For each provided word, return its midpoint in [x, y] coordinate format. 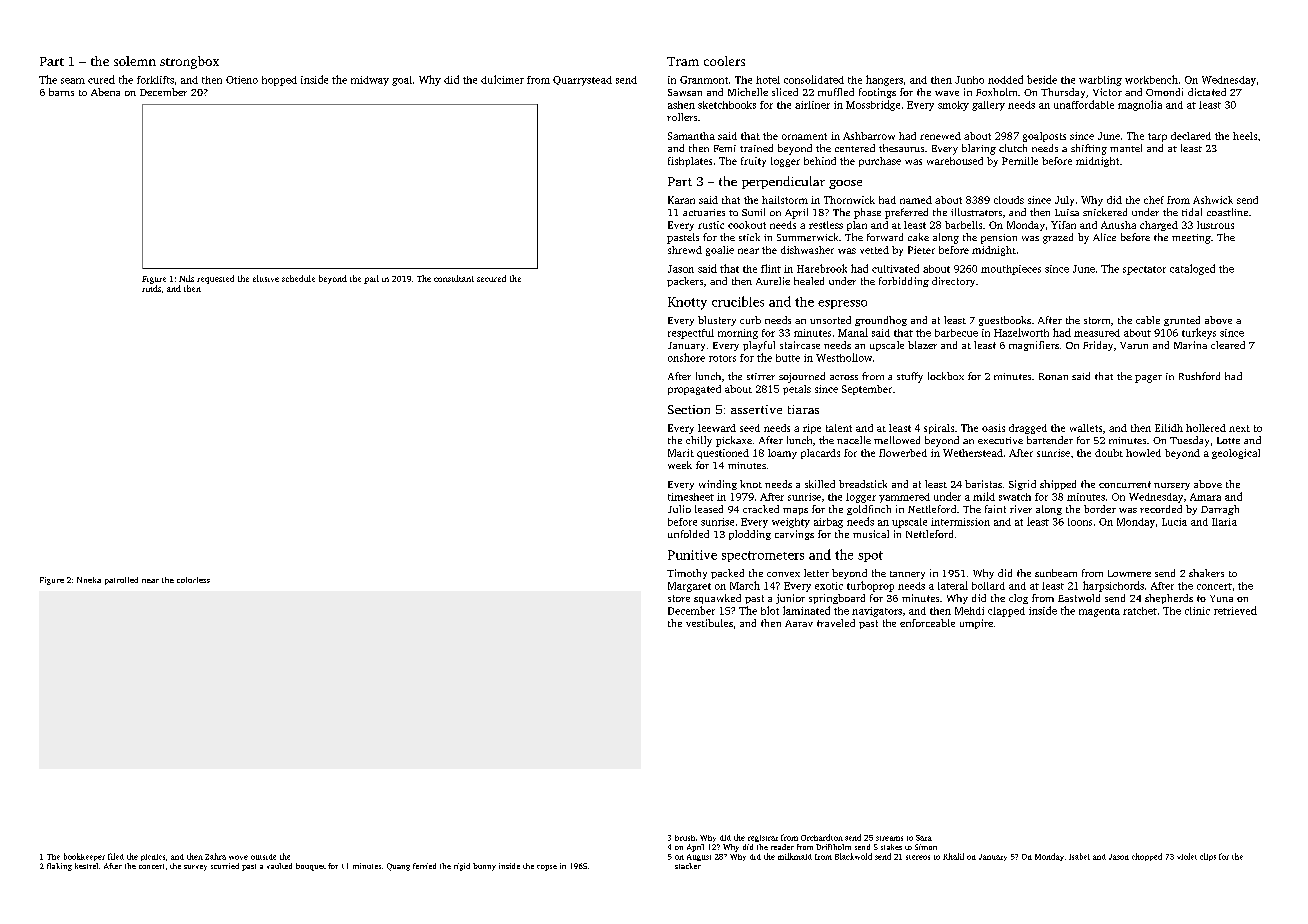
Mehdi [969, 611]
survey [195, 868]
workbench [1151, 79]
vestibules [709, 623]
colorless [193, 580]
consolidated [814, 79]
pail [371, 279]
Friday [1098, 346]
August [699, 857]
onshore [686, 357]
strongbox [189, 62]
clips [1208, 857]
